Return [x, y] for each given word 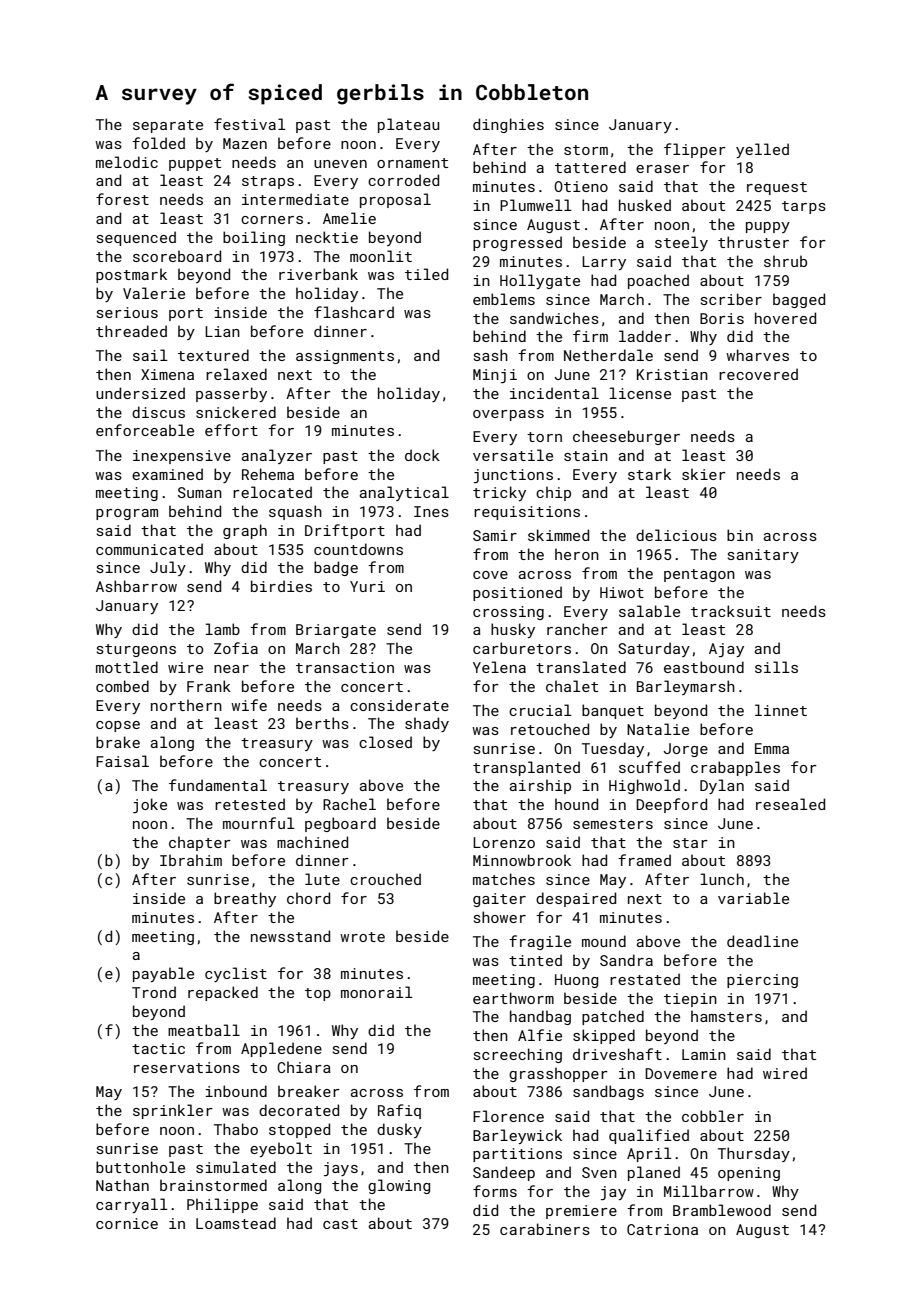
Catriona [662, 1229]
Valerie [154, 293]
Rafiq [399, 1111]
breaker [309, 1091]
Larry [604, 263]
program [127, 514]
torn [544, 437]
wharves [757, 355]
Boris [722, 318]
